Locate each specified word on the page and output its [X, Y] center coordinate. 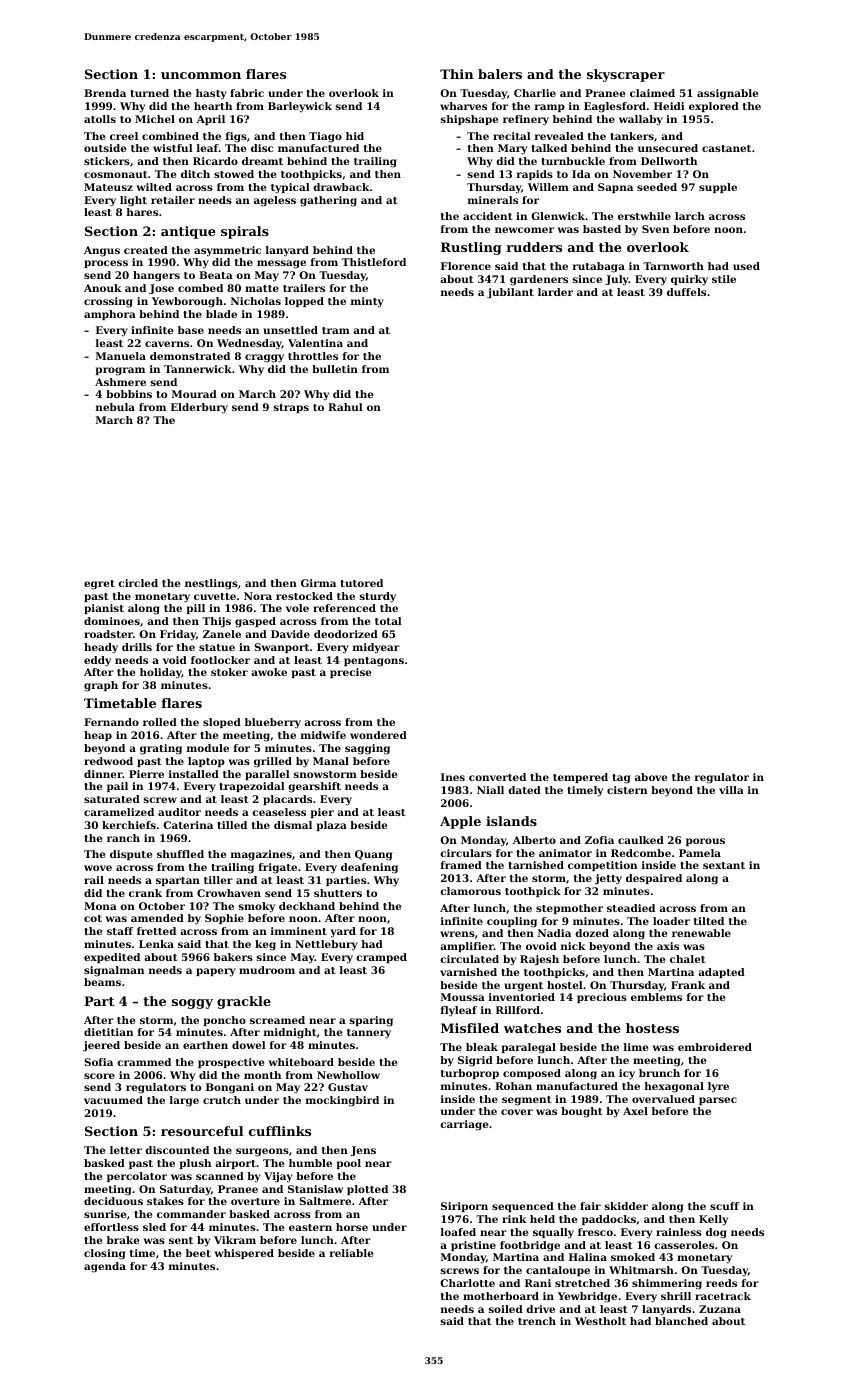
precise [350, 673]
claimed [652, 93]
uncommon [201, 75]
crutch [222, 1100]
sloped [222, 723]
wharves [463, 106]
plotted [367, 1190]
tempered [580, 778]
